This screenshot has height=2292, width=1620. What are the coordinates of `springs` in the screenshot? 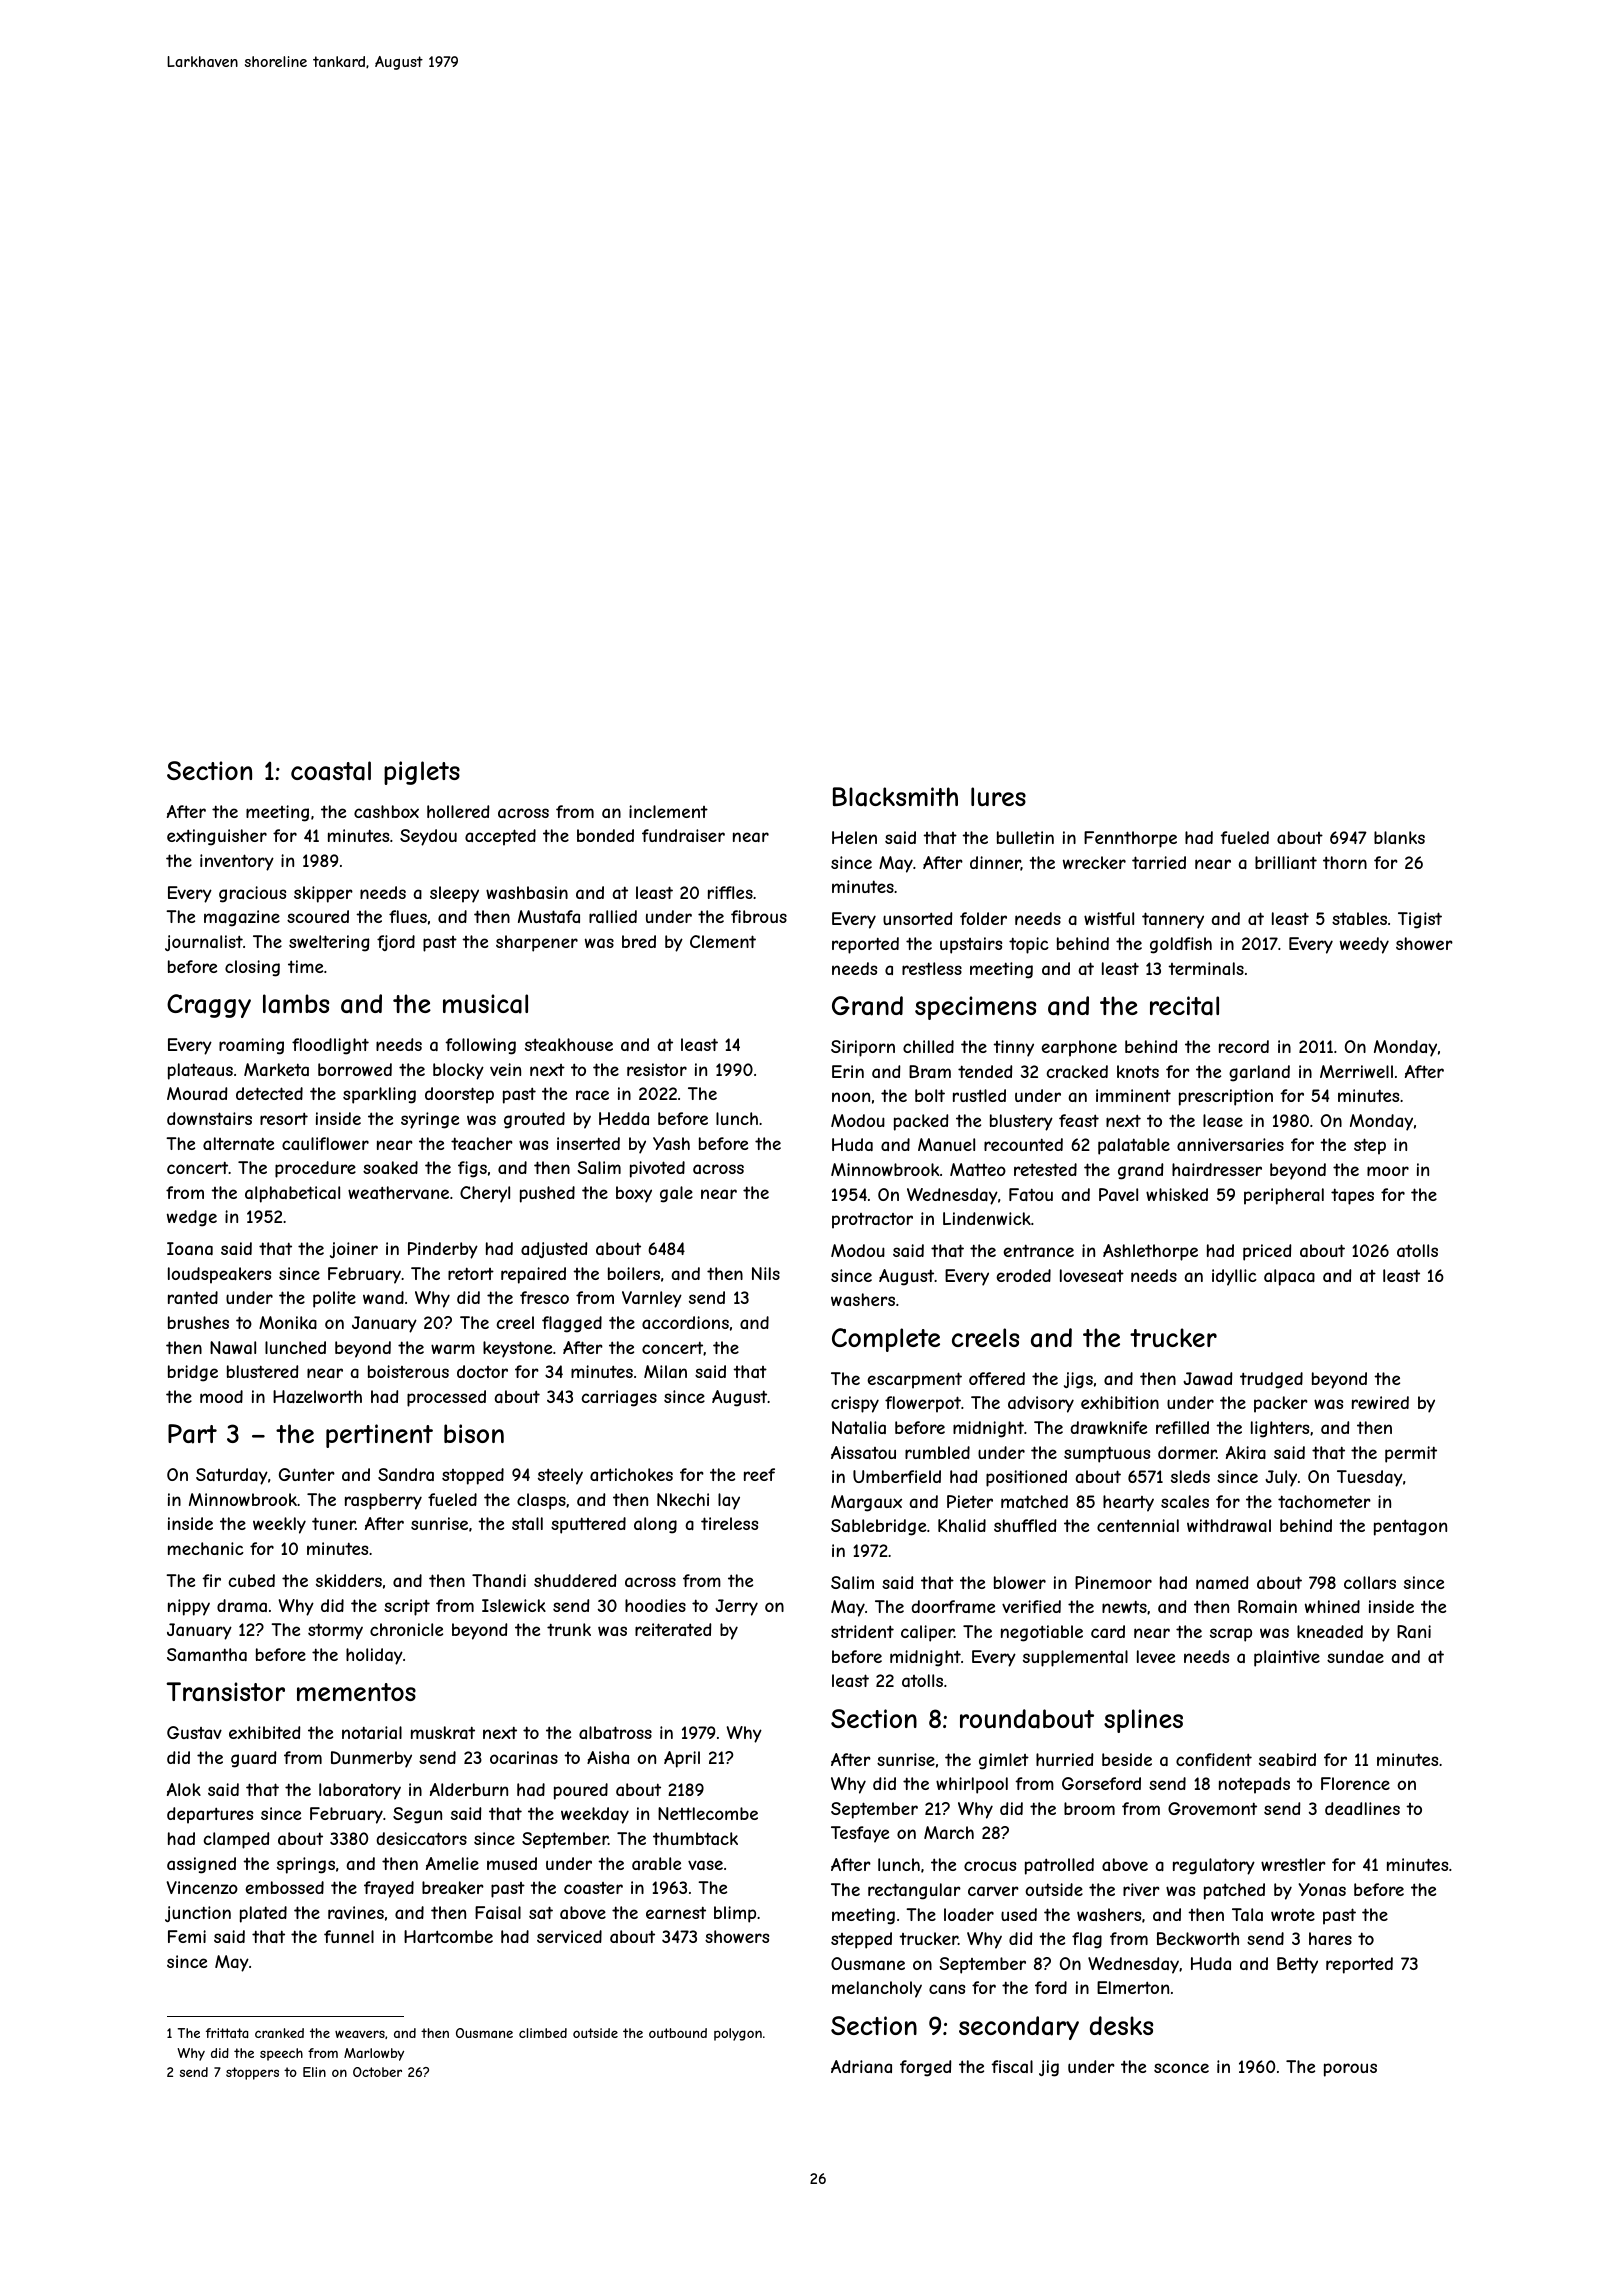 It's located at (306, 1865).
